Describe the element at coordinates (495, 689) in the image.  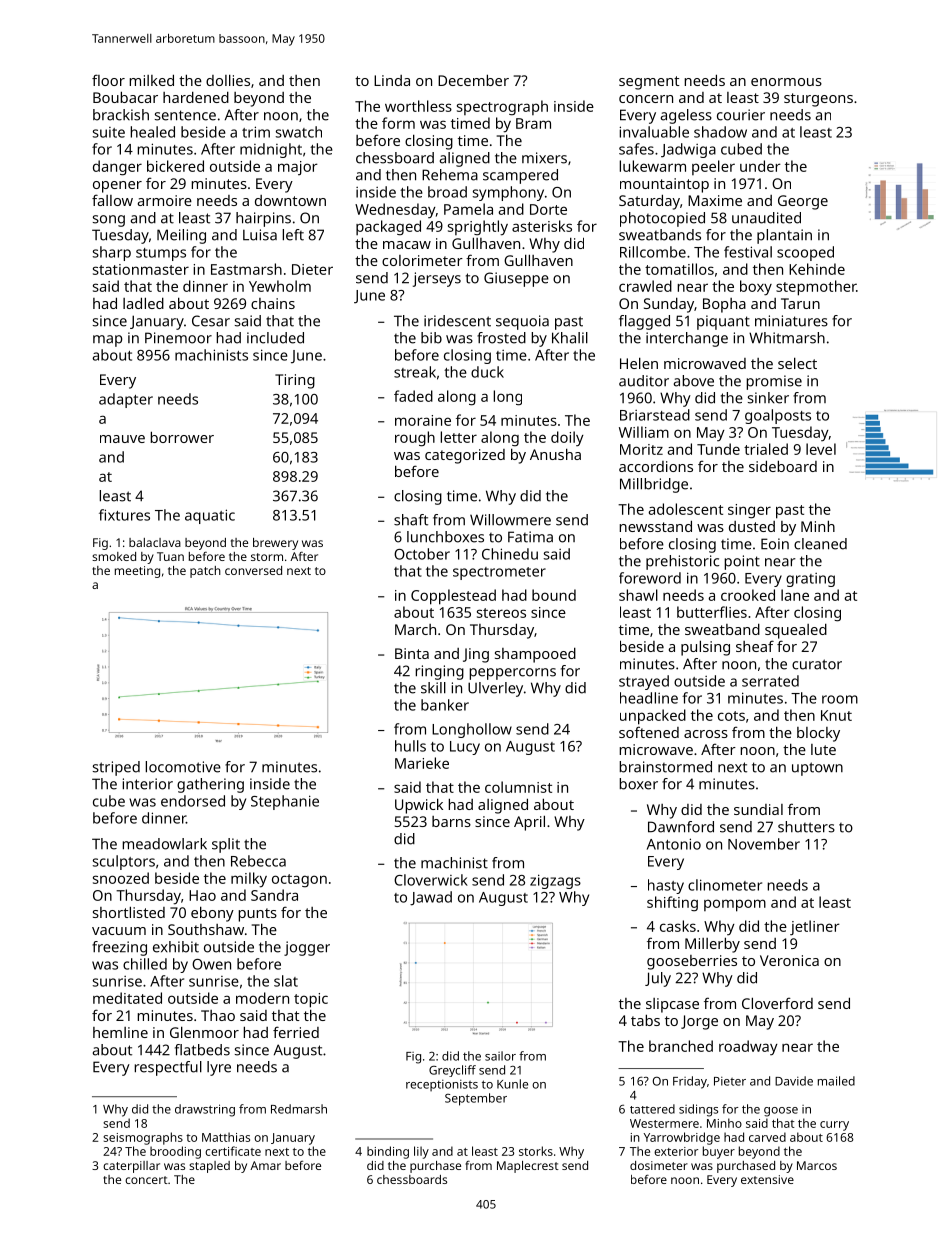
I see `Ulverley` at that location.
